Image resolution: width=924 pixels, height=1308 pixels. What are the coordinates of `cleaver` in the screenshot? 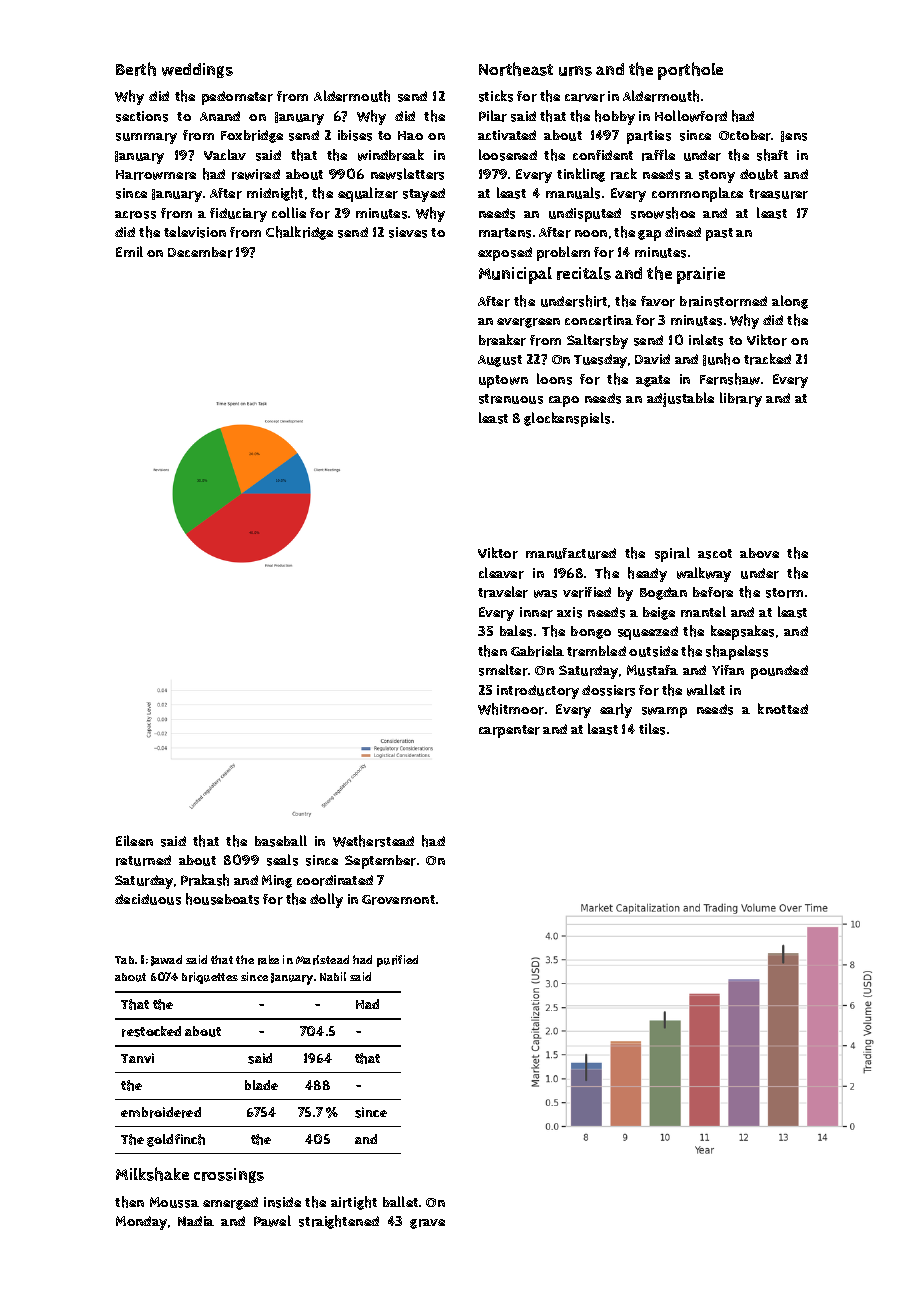 It's located at (501, 573).
